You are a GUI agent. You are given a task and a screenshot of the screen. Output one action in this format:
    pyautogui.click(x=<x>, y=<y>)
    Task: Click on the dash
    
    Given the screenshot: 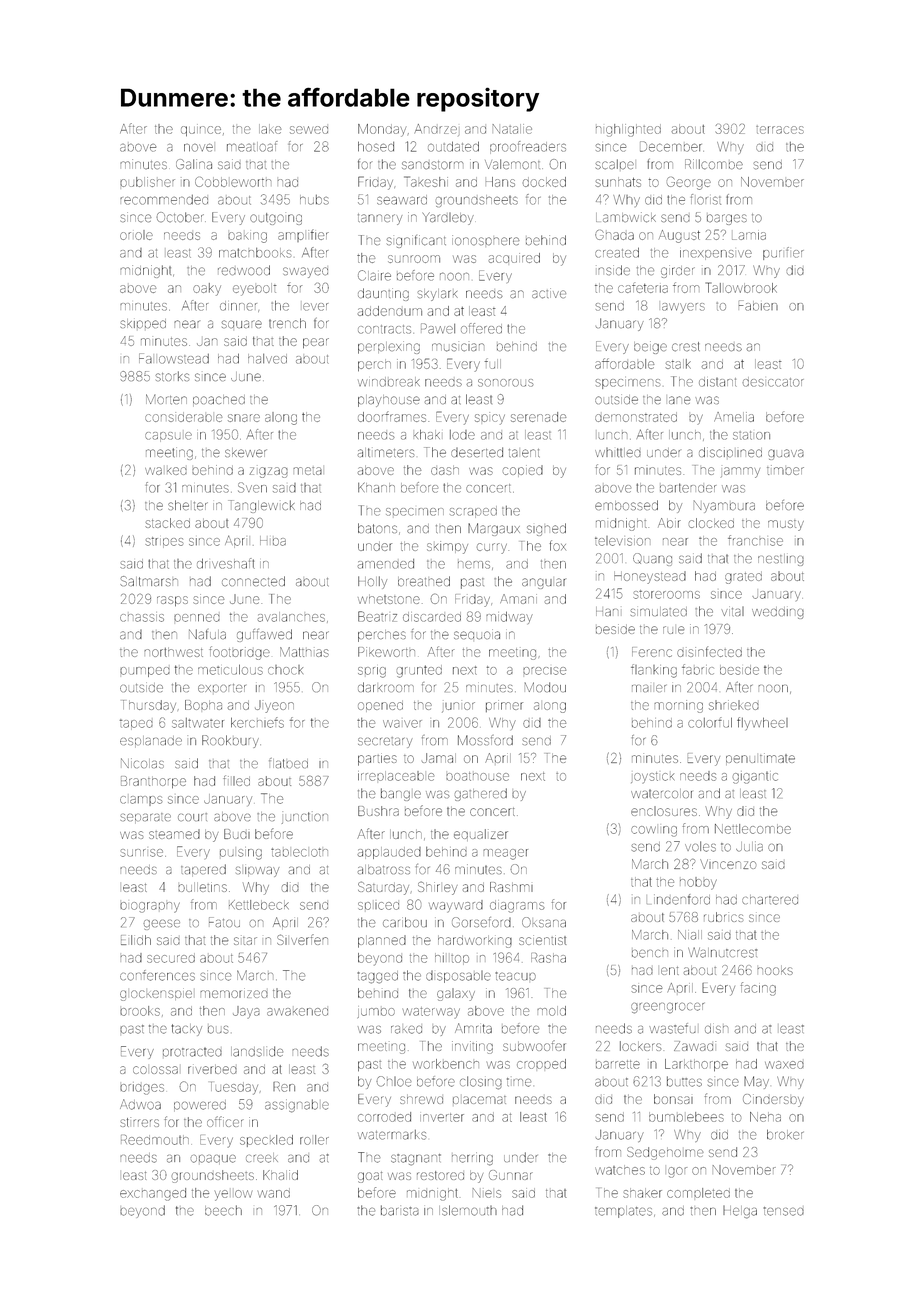 What is the action you would take?
    pyautogui.click(x=445, y=470)
